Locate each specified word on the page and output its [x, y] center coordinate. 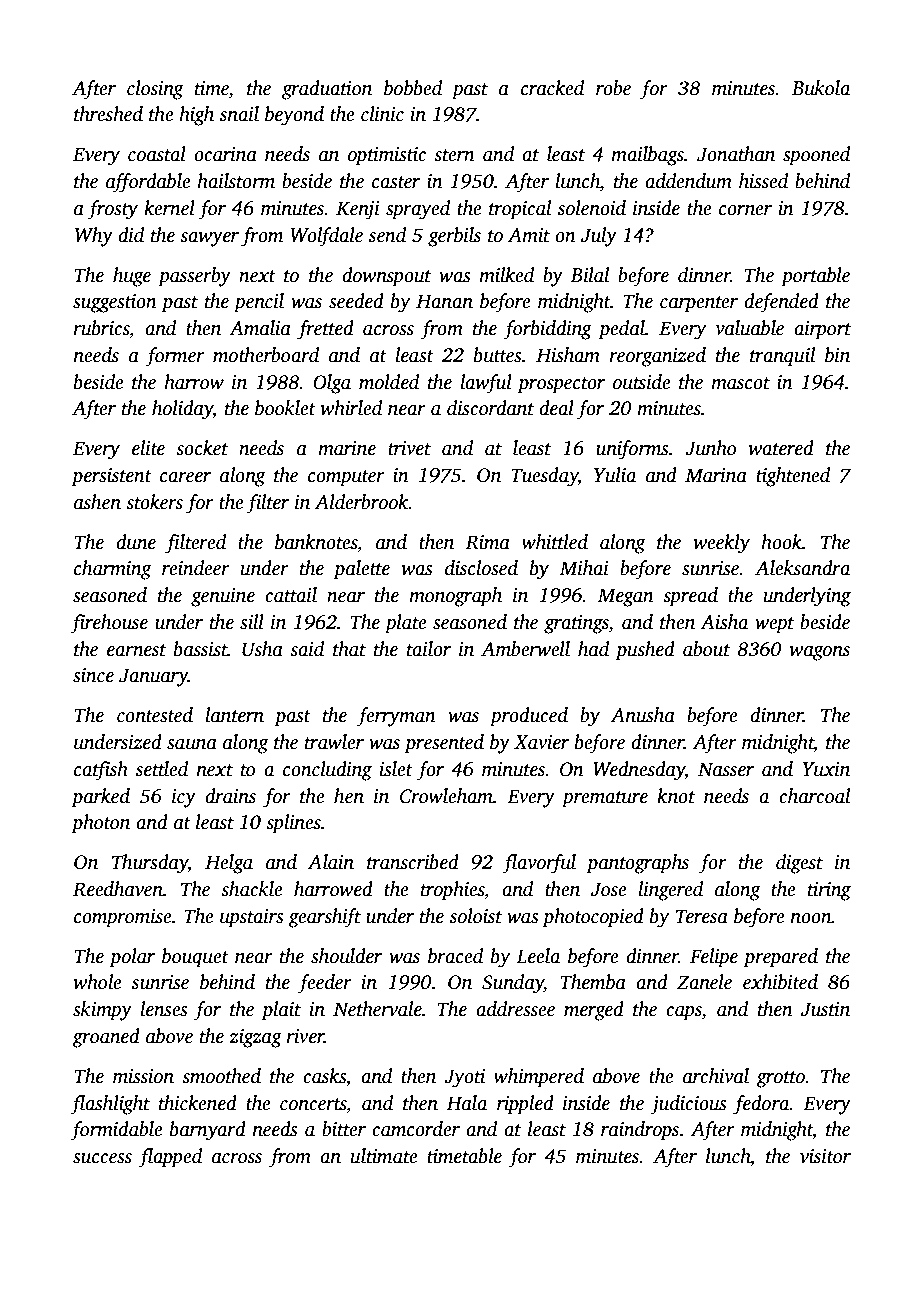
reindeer [196, 568]
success [102, 1158]
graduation [327, 90]
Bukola [821, 88]
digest [799, 864]
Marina [716, 475]
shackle [252, 889]
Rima [487, 542]
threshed [108, 114]
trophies [452, 891]
